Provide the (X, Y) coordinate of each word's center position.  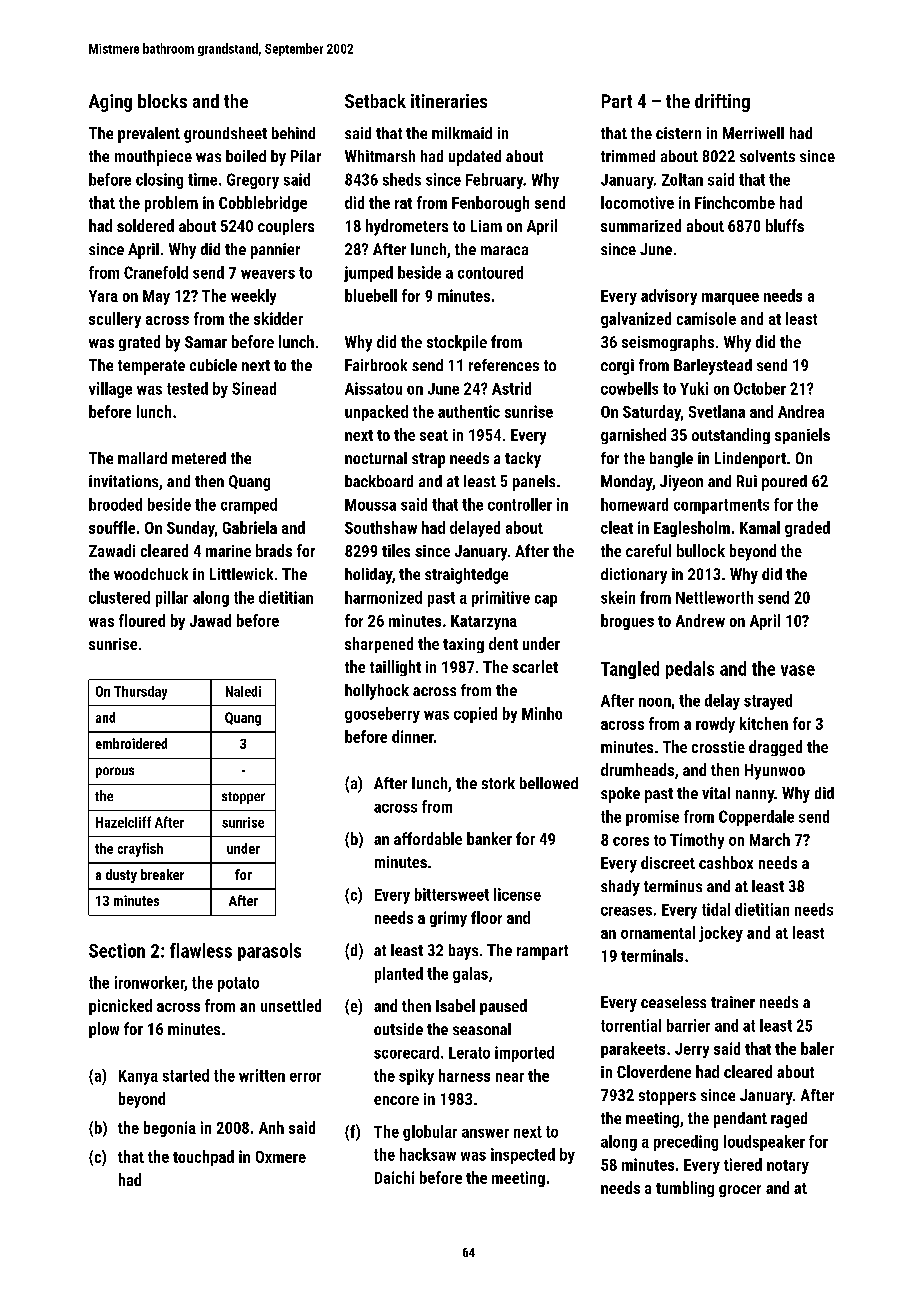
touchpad (203, 1158)
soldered (145, 225)
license (517, 894)
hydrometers (407, 227)
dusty (121, 876)
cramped (249, 506)
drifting (722, 103)
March (770, 839)
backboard (379, 481)
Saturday (652, 413)
